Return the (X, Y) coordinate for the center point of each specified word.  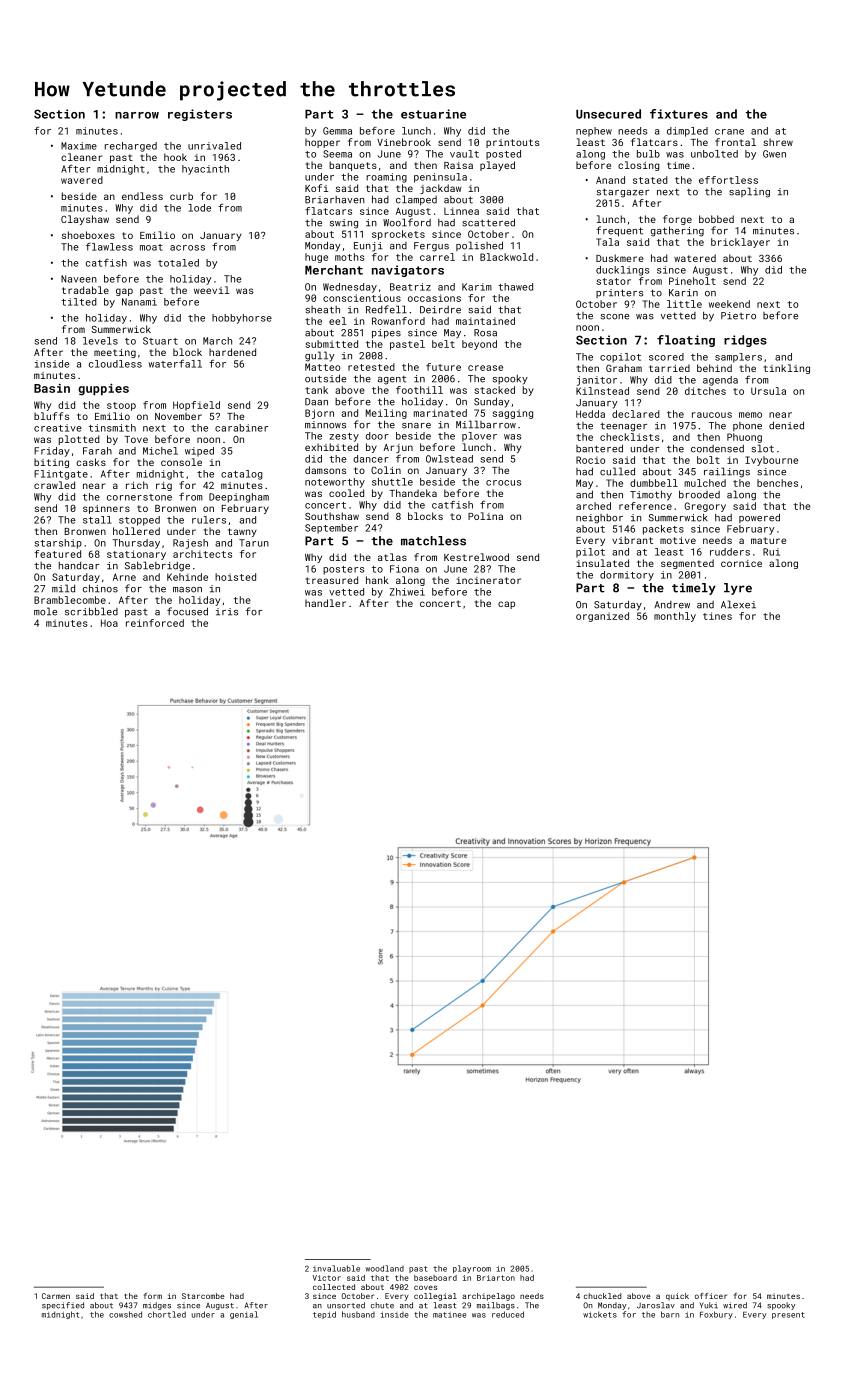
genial (244, 1315)
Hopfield (196, 406)
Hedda (590, 414)
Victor (327, 1278)
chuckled (602, 1296)
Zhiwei (407, 592)
